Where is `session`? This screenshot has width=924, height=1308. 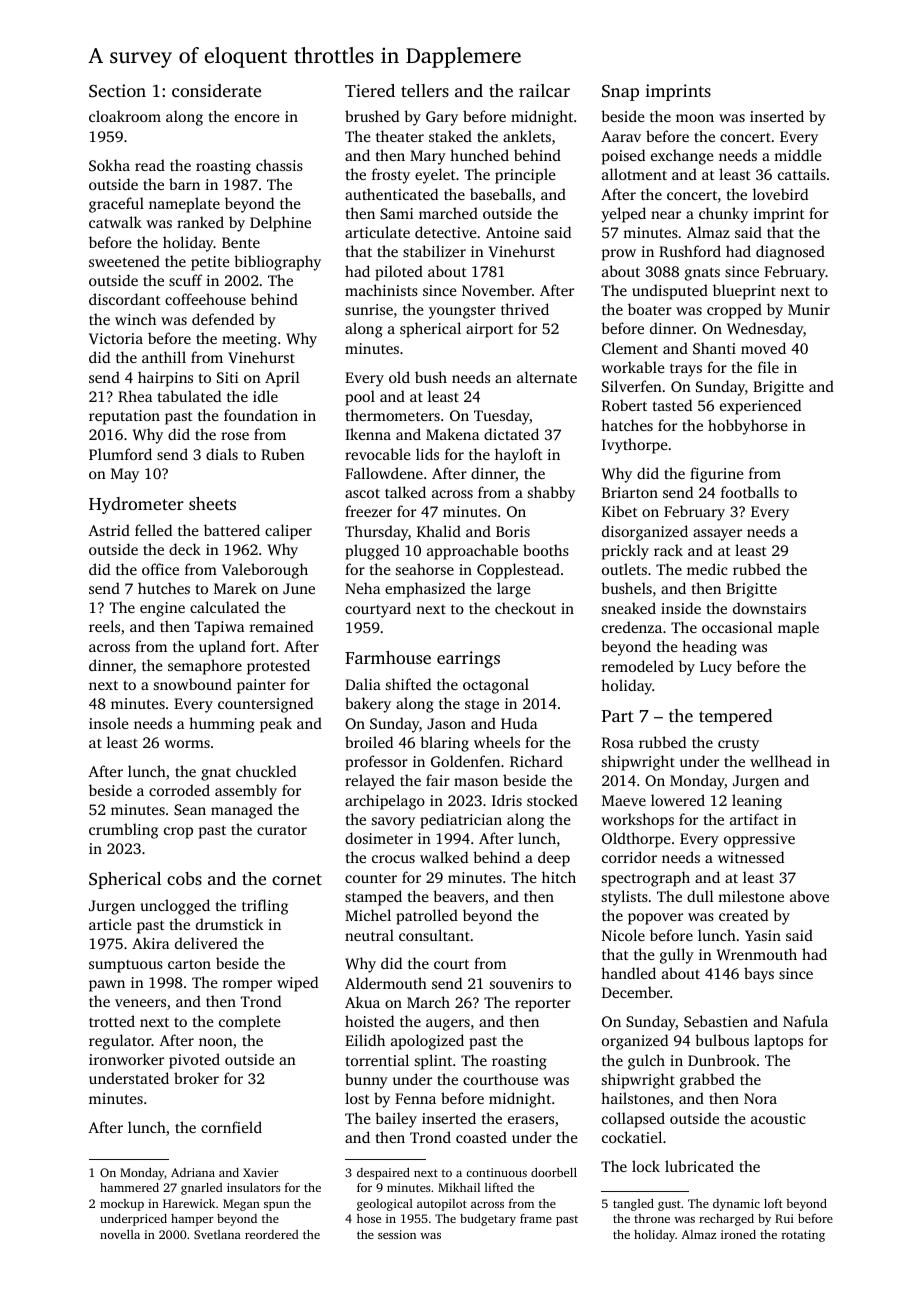
session is located at coordinates (397, 1234).
